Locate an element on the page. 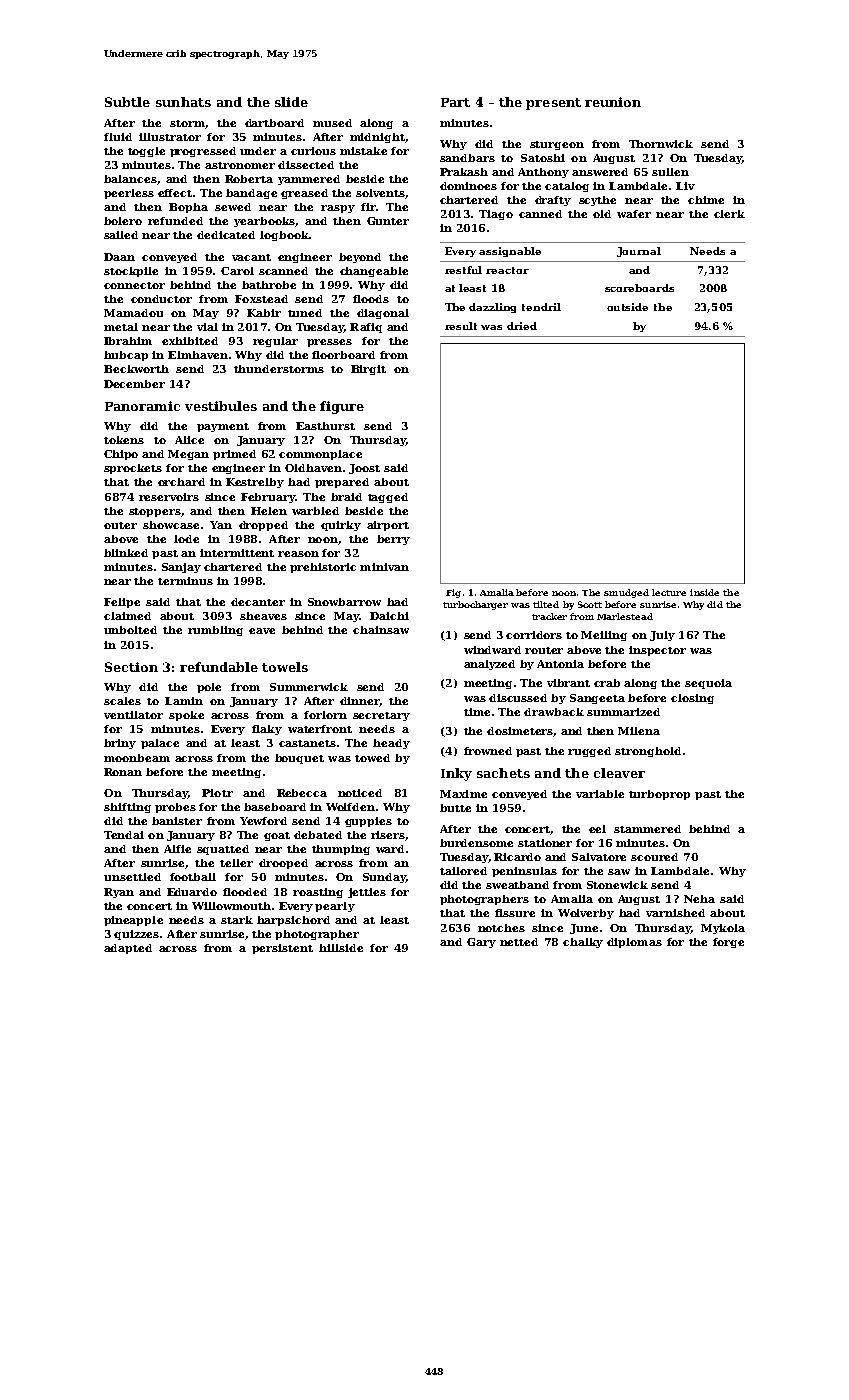 This page has width=849, height=1400. raspy is located at coordinates (338, 209).
